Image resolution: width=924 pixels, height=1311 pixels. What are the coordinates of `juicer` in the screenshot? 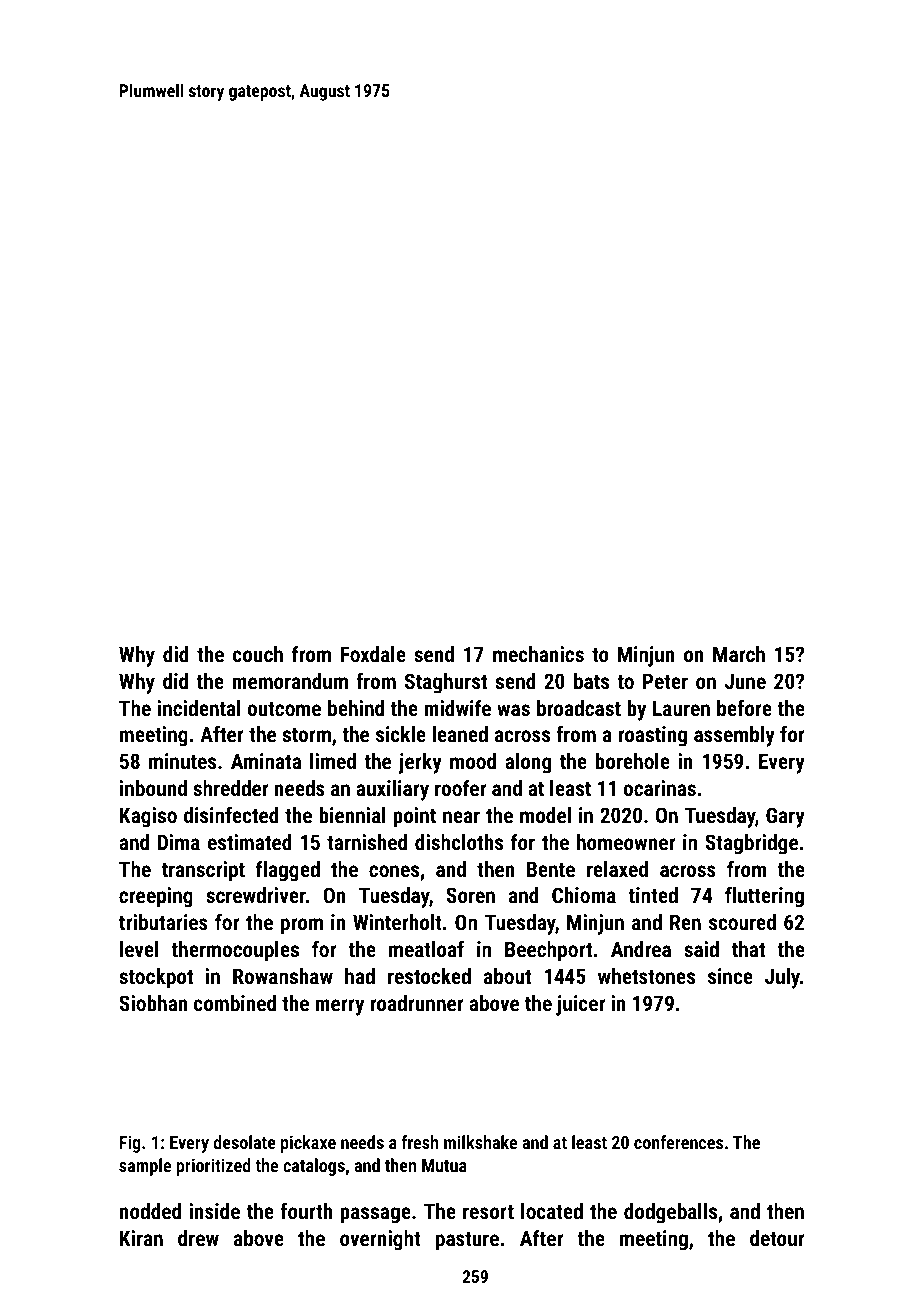 It's located at (580, 1005).
